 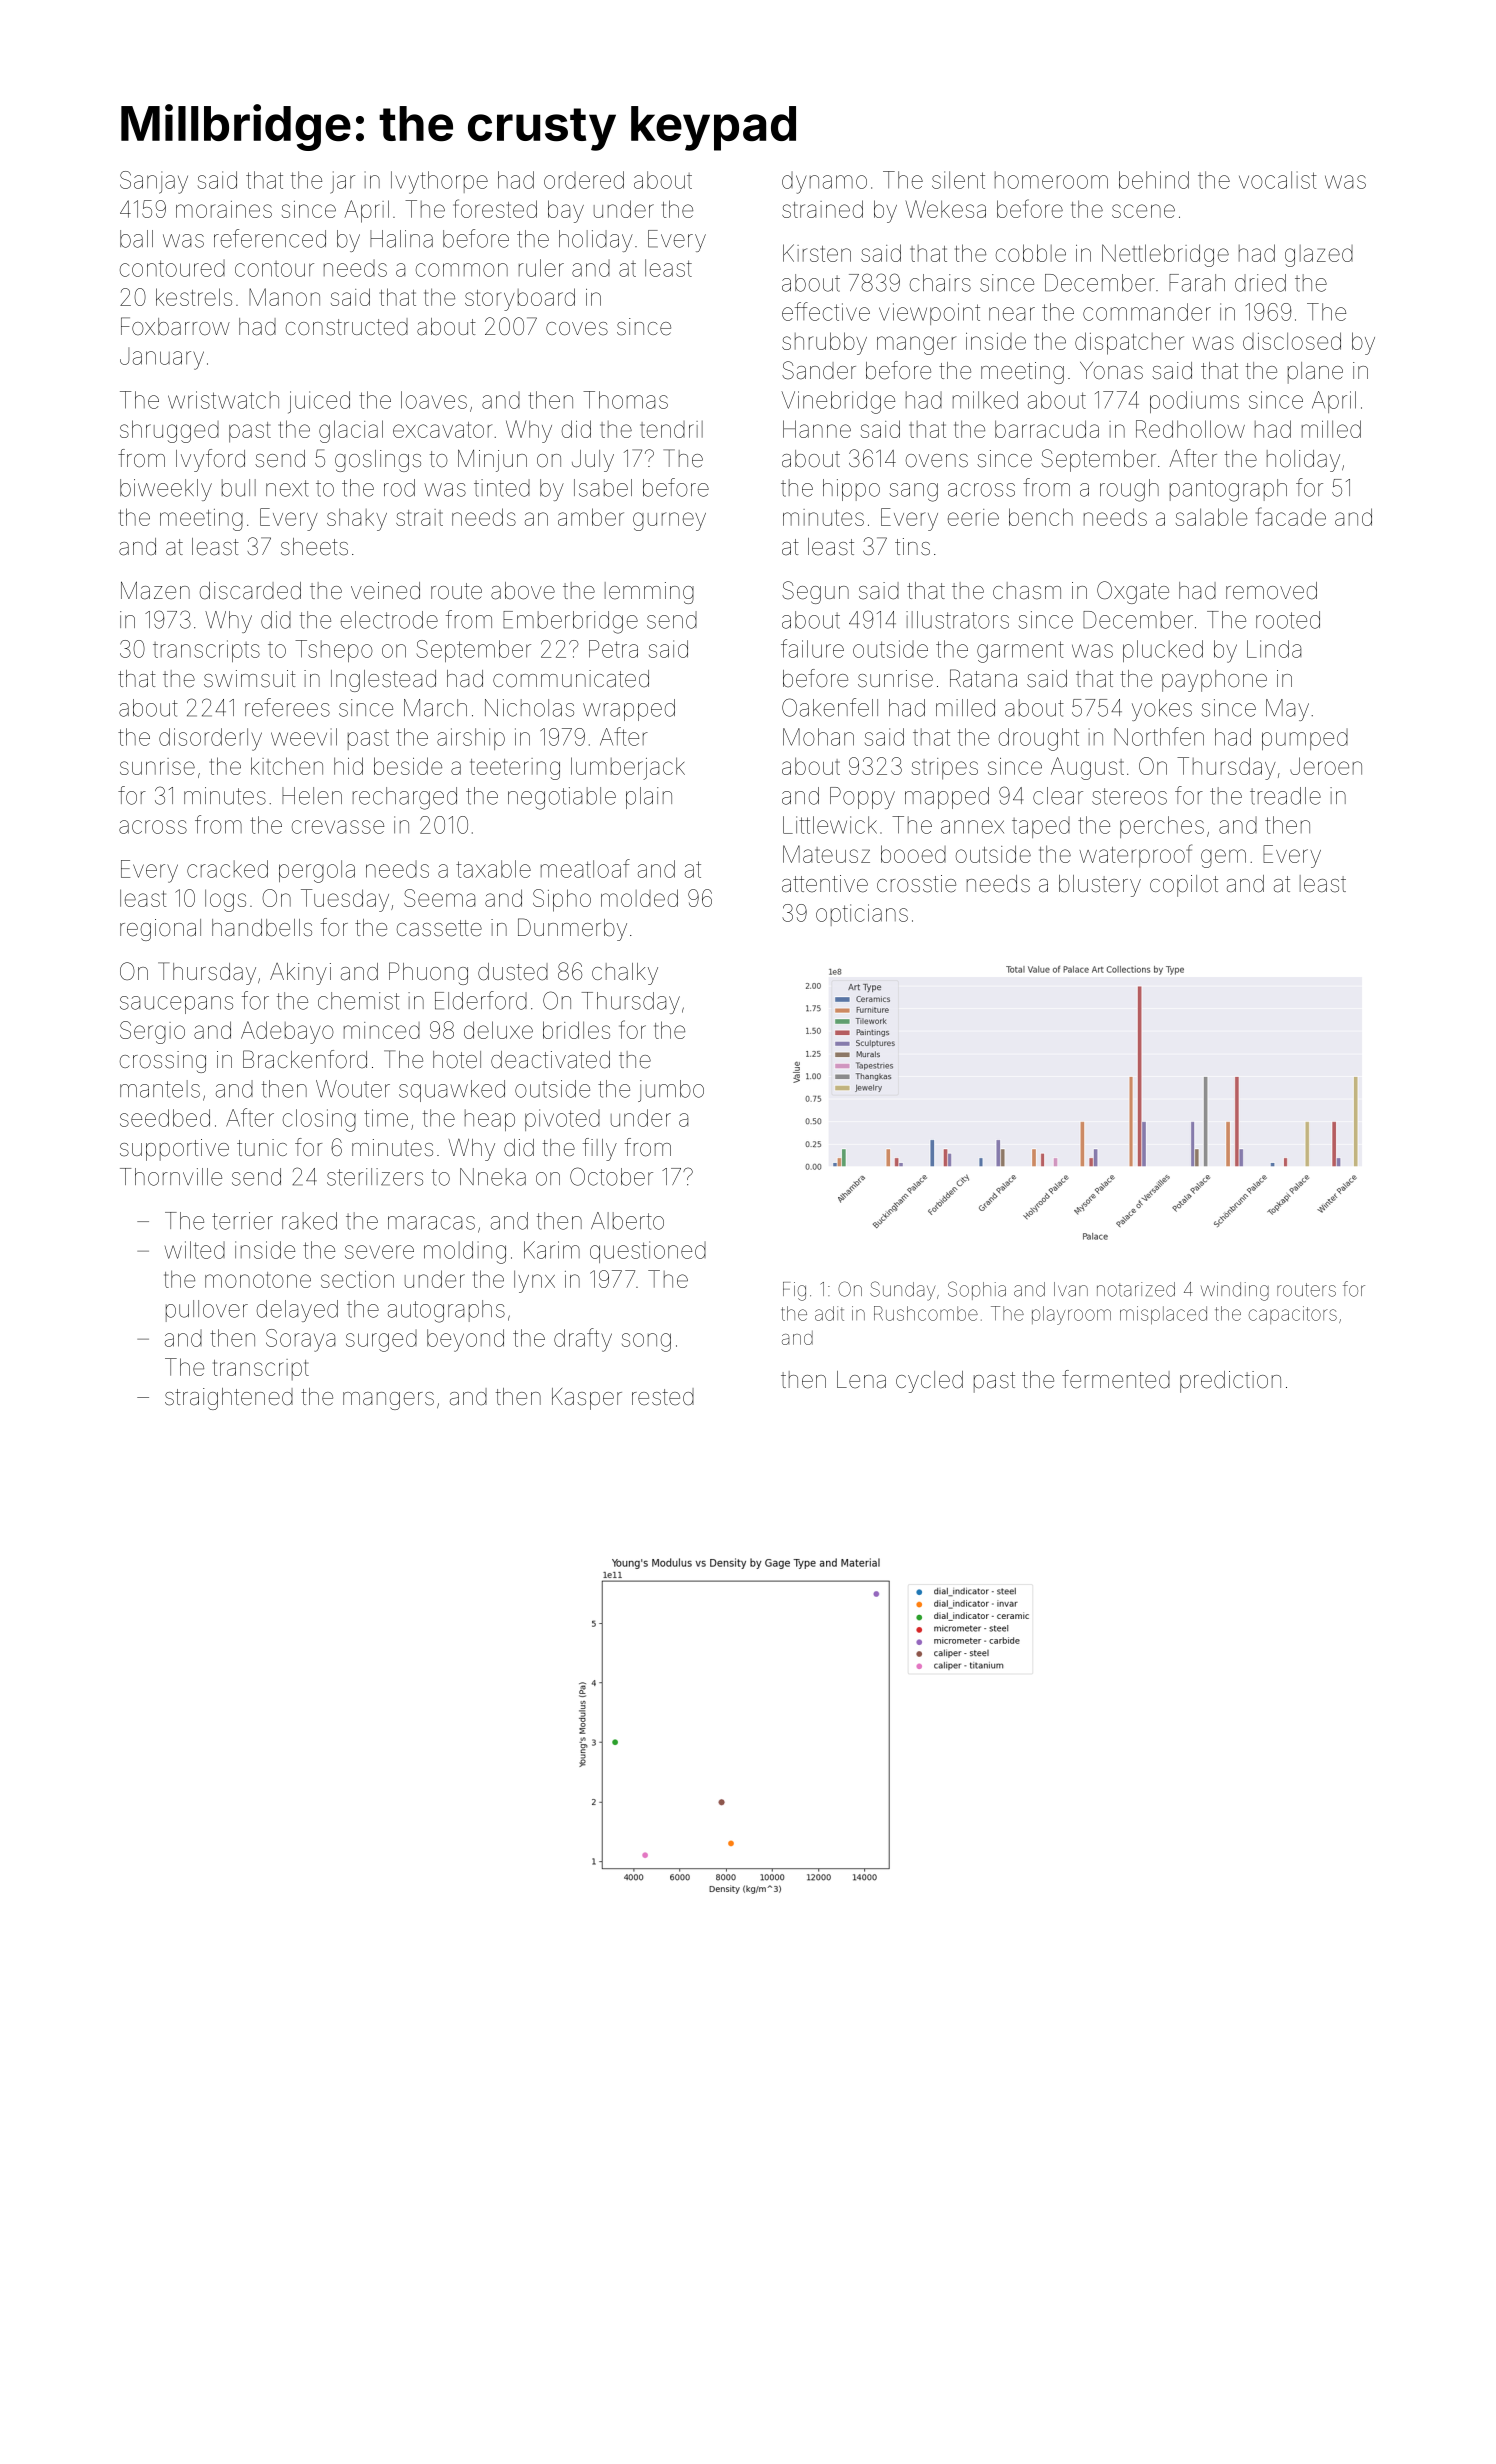 I want to click on saucepans, so click(x=176, y=1005).
